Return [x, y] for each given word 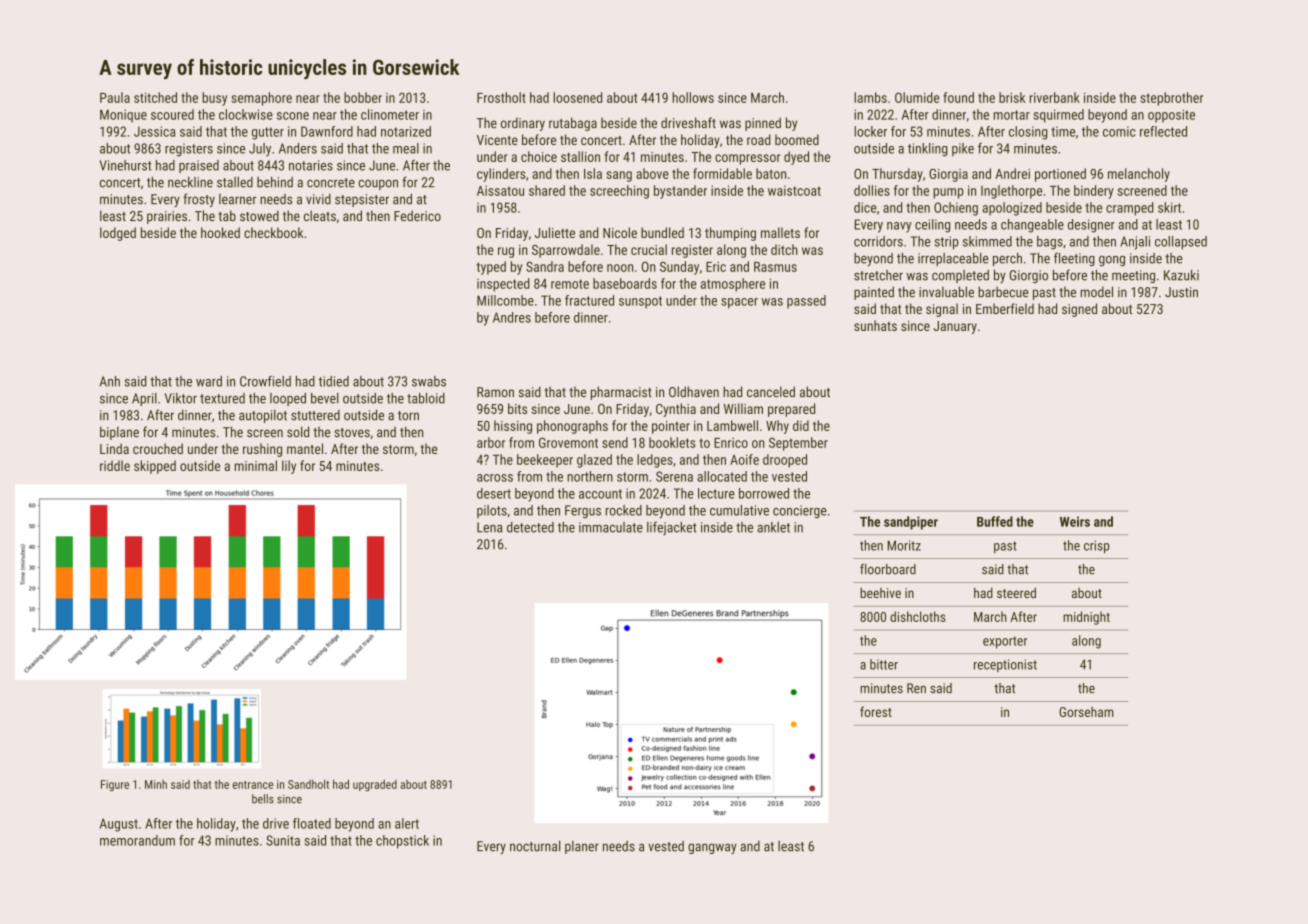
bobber [363, 97]
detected [530, 527]
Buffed [995, 521]
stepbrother [1171, 99]
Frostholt [501, 97]
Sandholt [308, 784]
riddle [115, 465]
